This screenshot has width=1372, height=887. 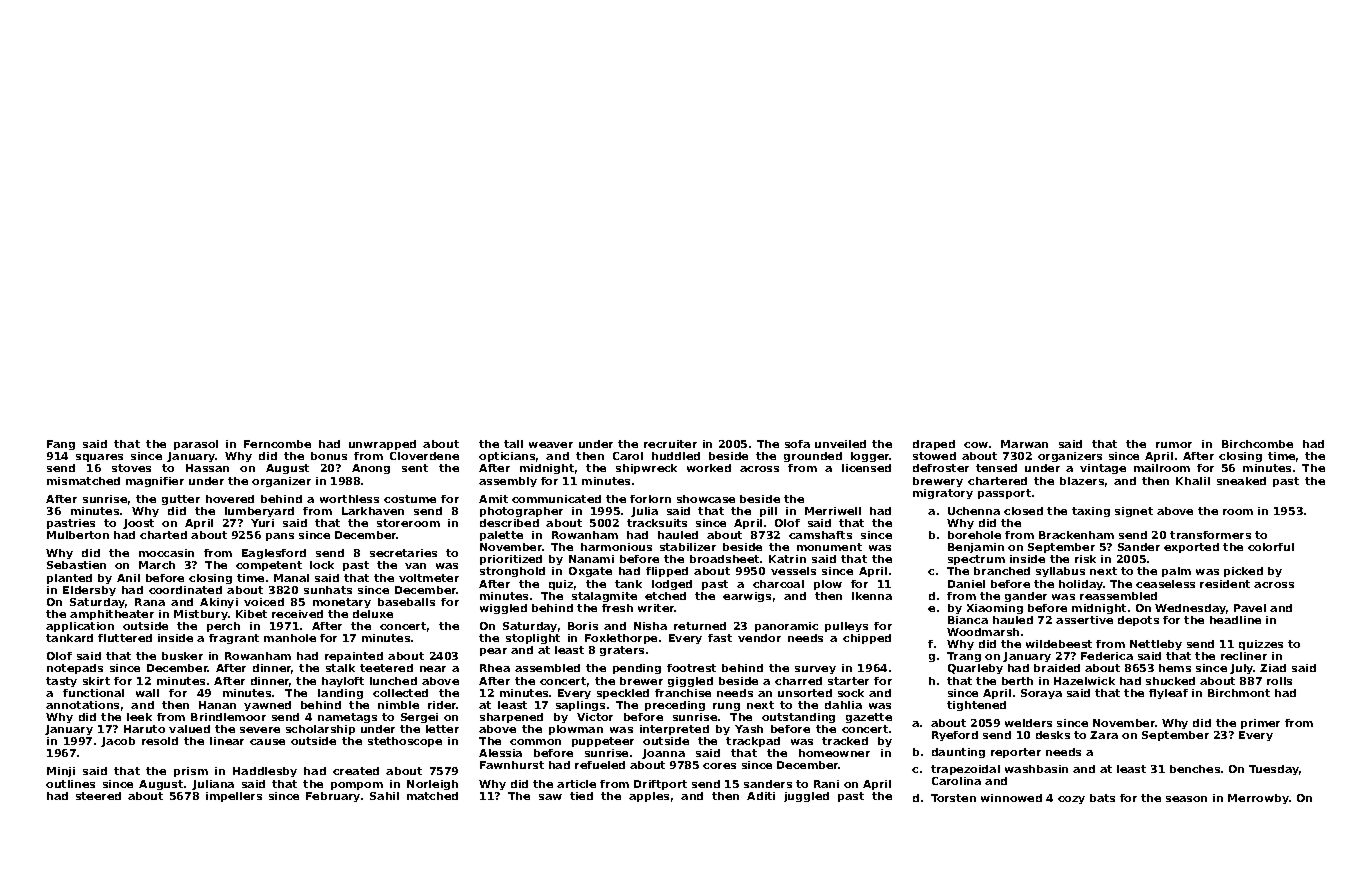 I want to click on harmonious, so click(x=616, y=547).
